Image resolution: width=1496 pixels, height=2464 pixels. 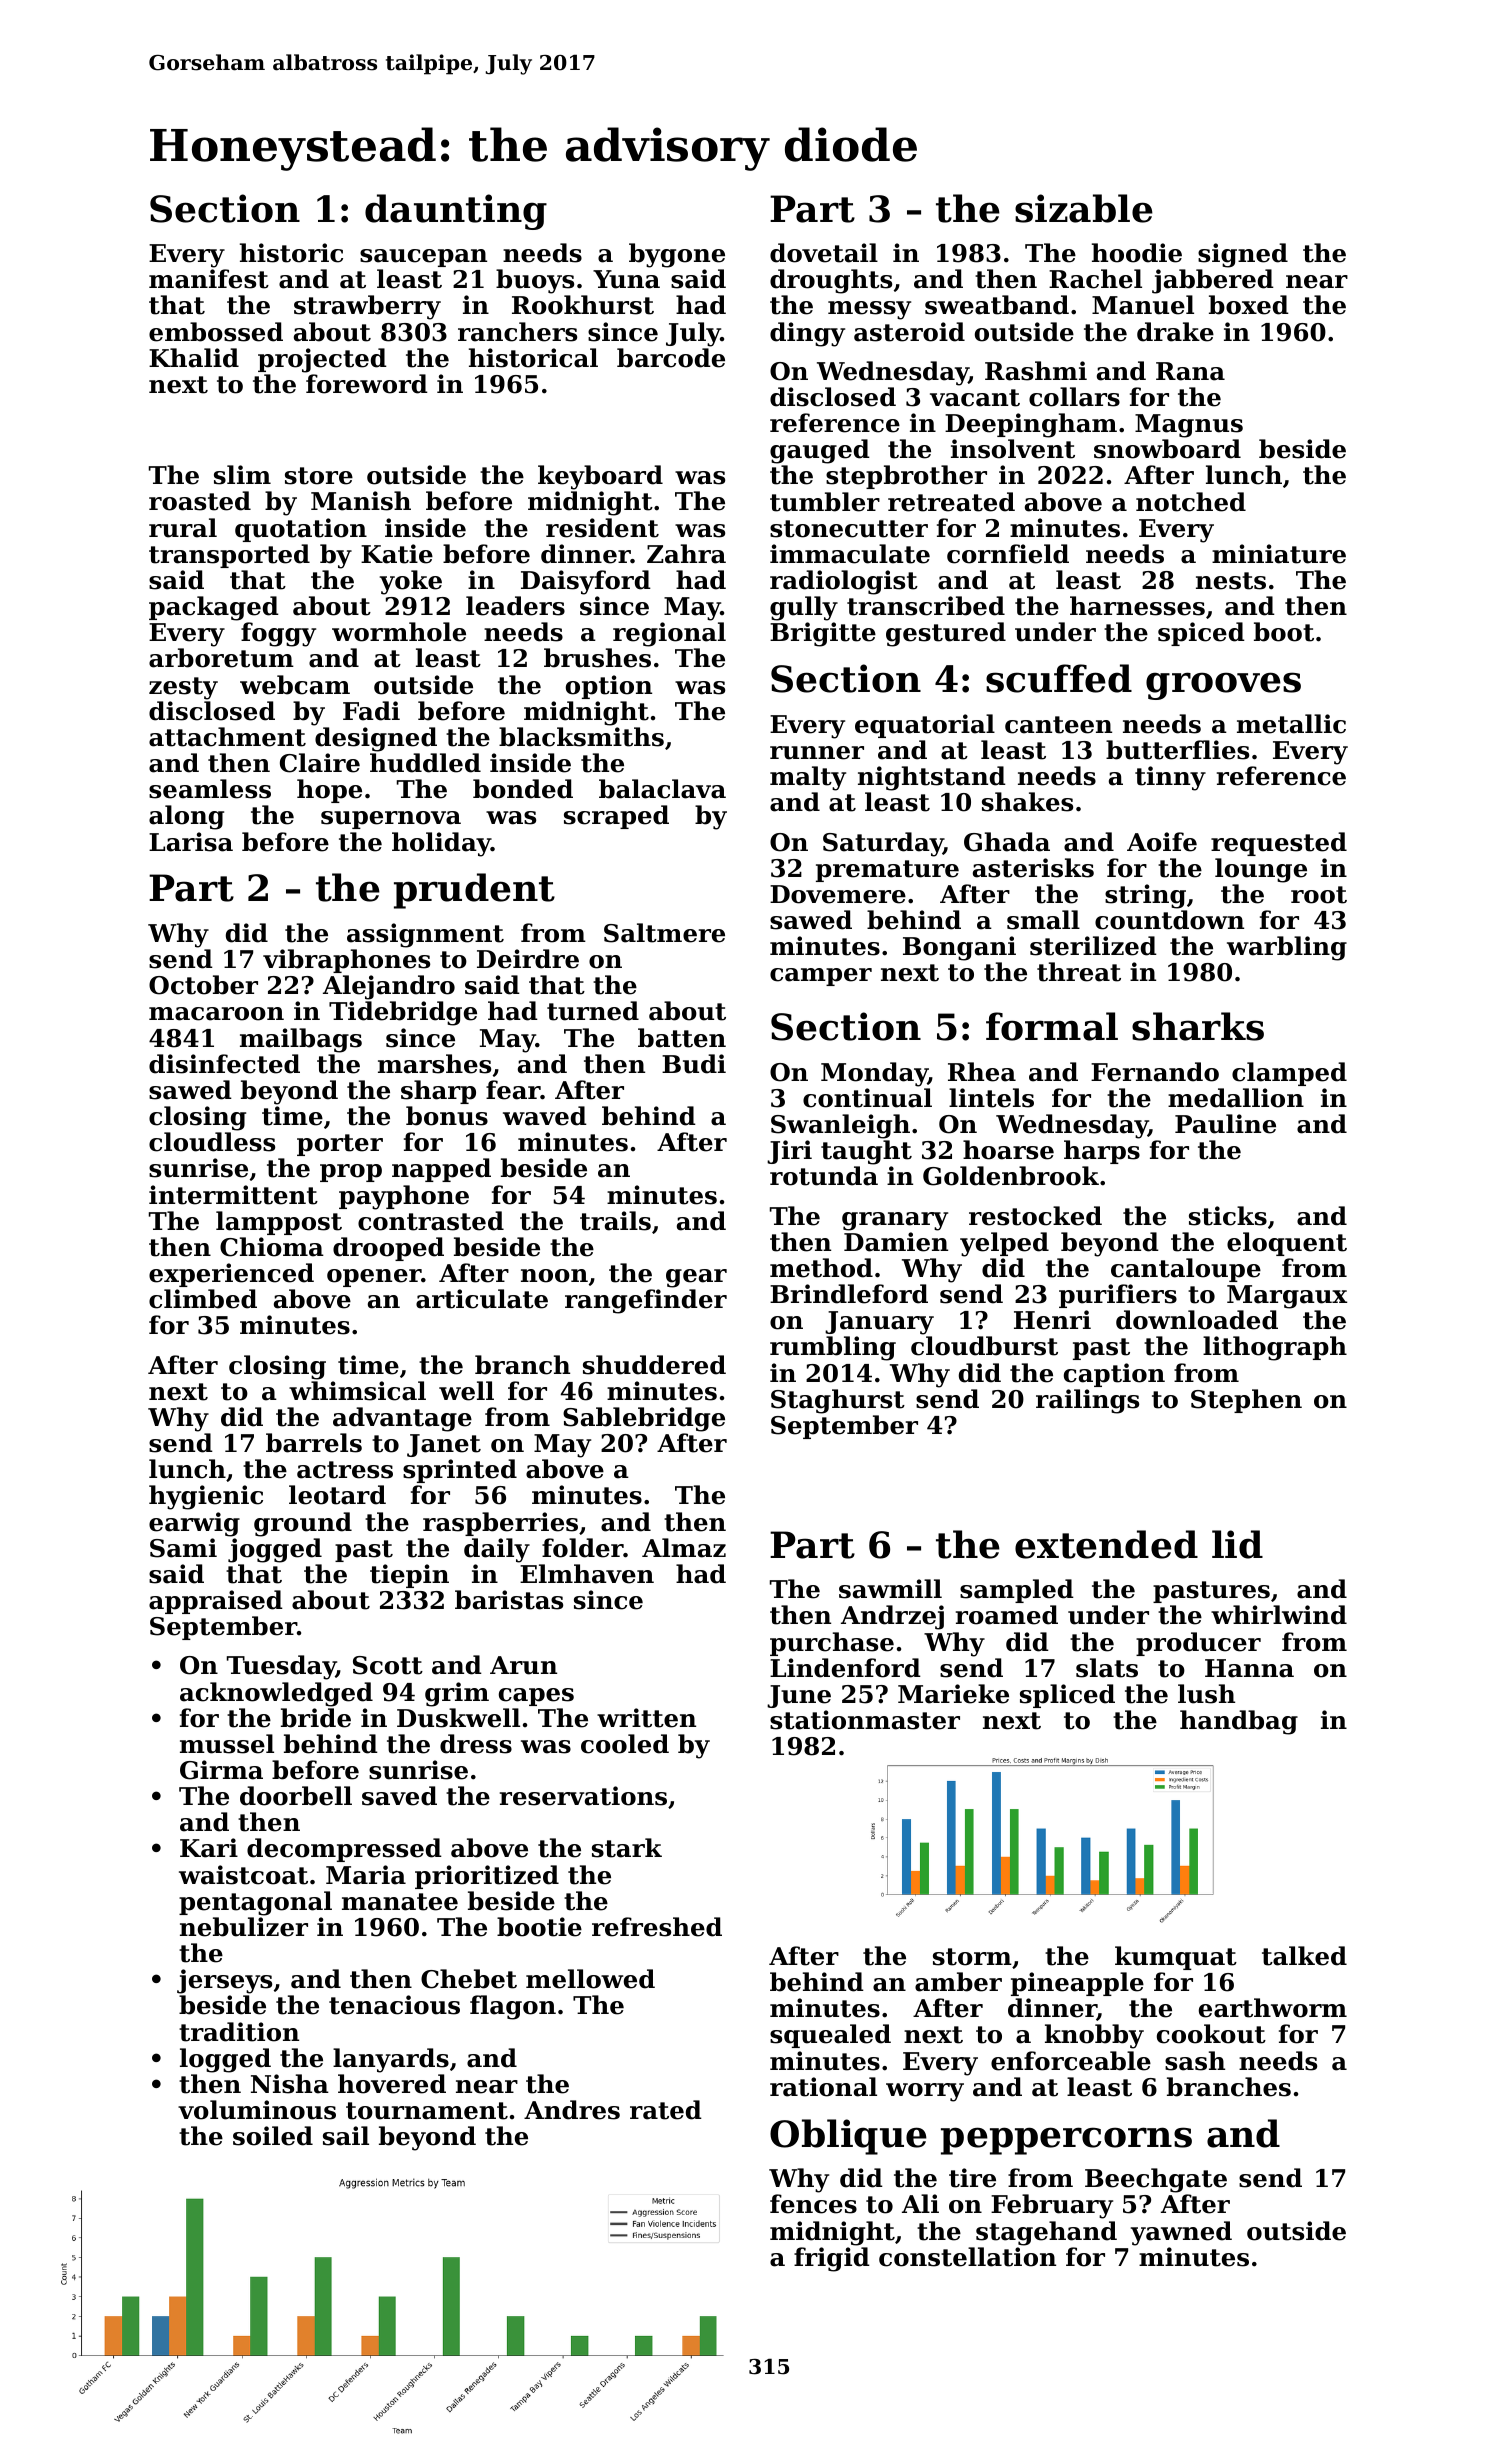 I want to click on Dovemere, so click(x=838, y=894).
